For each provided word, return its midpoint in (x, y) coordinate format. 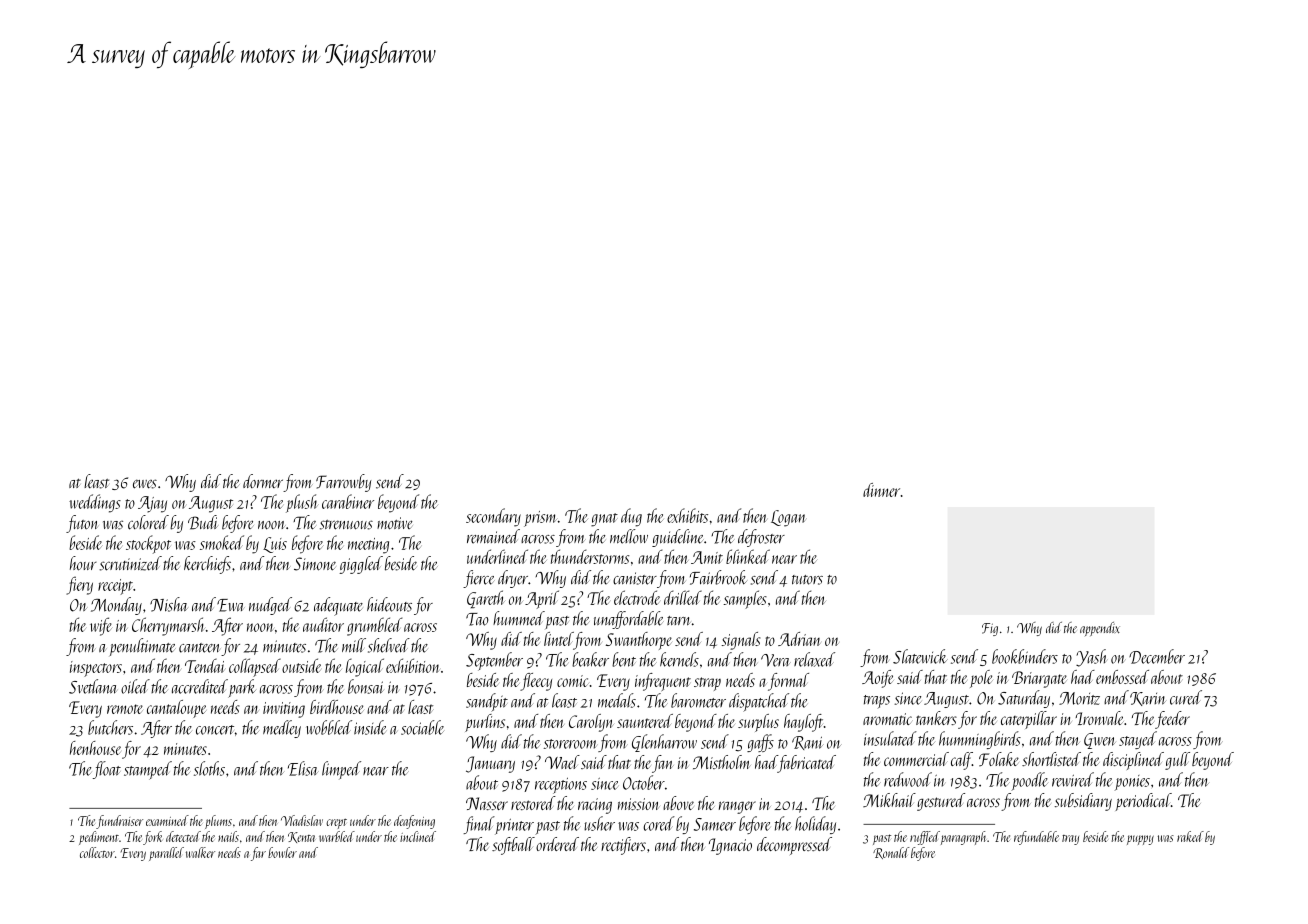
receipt (115, 587)
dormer (263, 481)
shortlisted (1051, 759)
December (1157, 656)
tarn (679, 621)
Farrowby (343, 483)
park (242, 688)
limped (341, 770)
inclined (418, 836)
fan (663, 764)
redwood (908, 779)
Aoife (878, 679)
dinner (881, 490)
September (494, 661)
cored (659, 823)
